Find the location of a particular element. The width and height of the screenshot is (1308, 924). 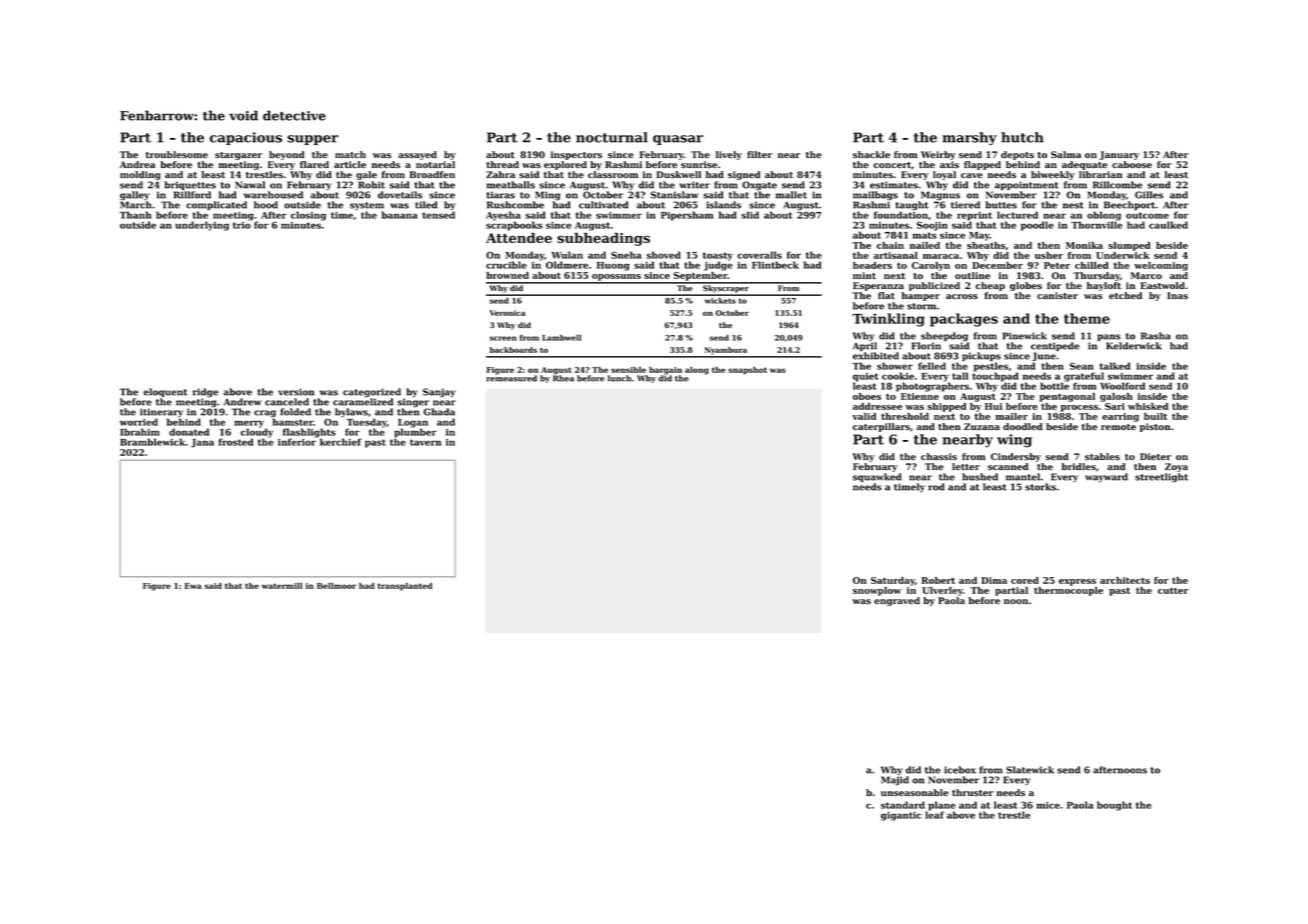

eloquent is located at coordinates (166, 392).
